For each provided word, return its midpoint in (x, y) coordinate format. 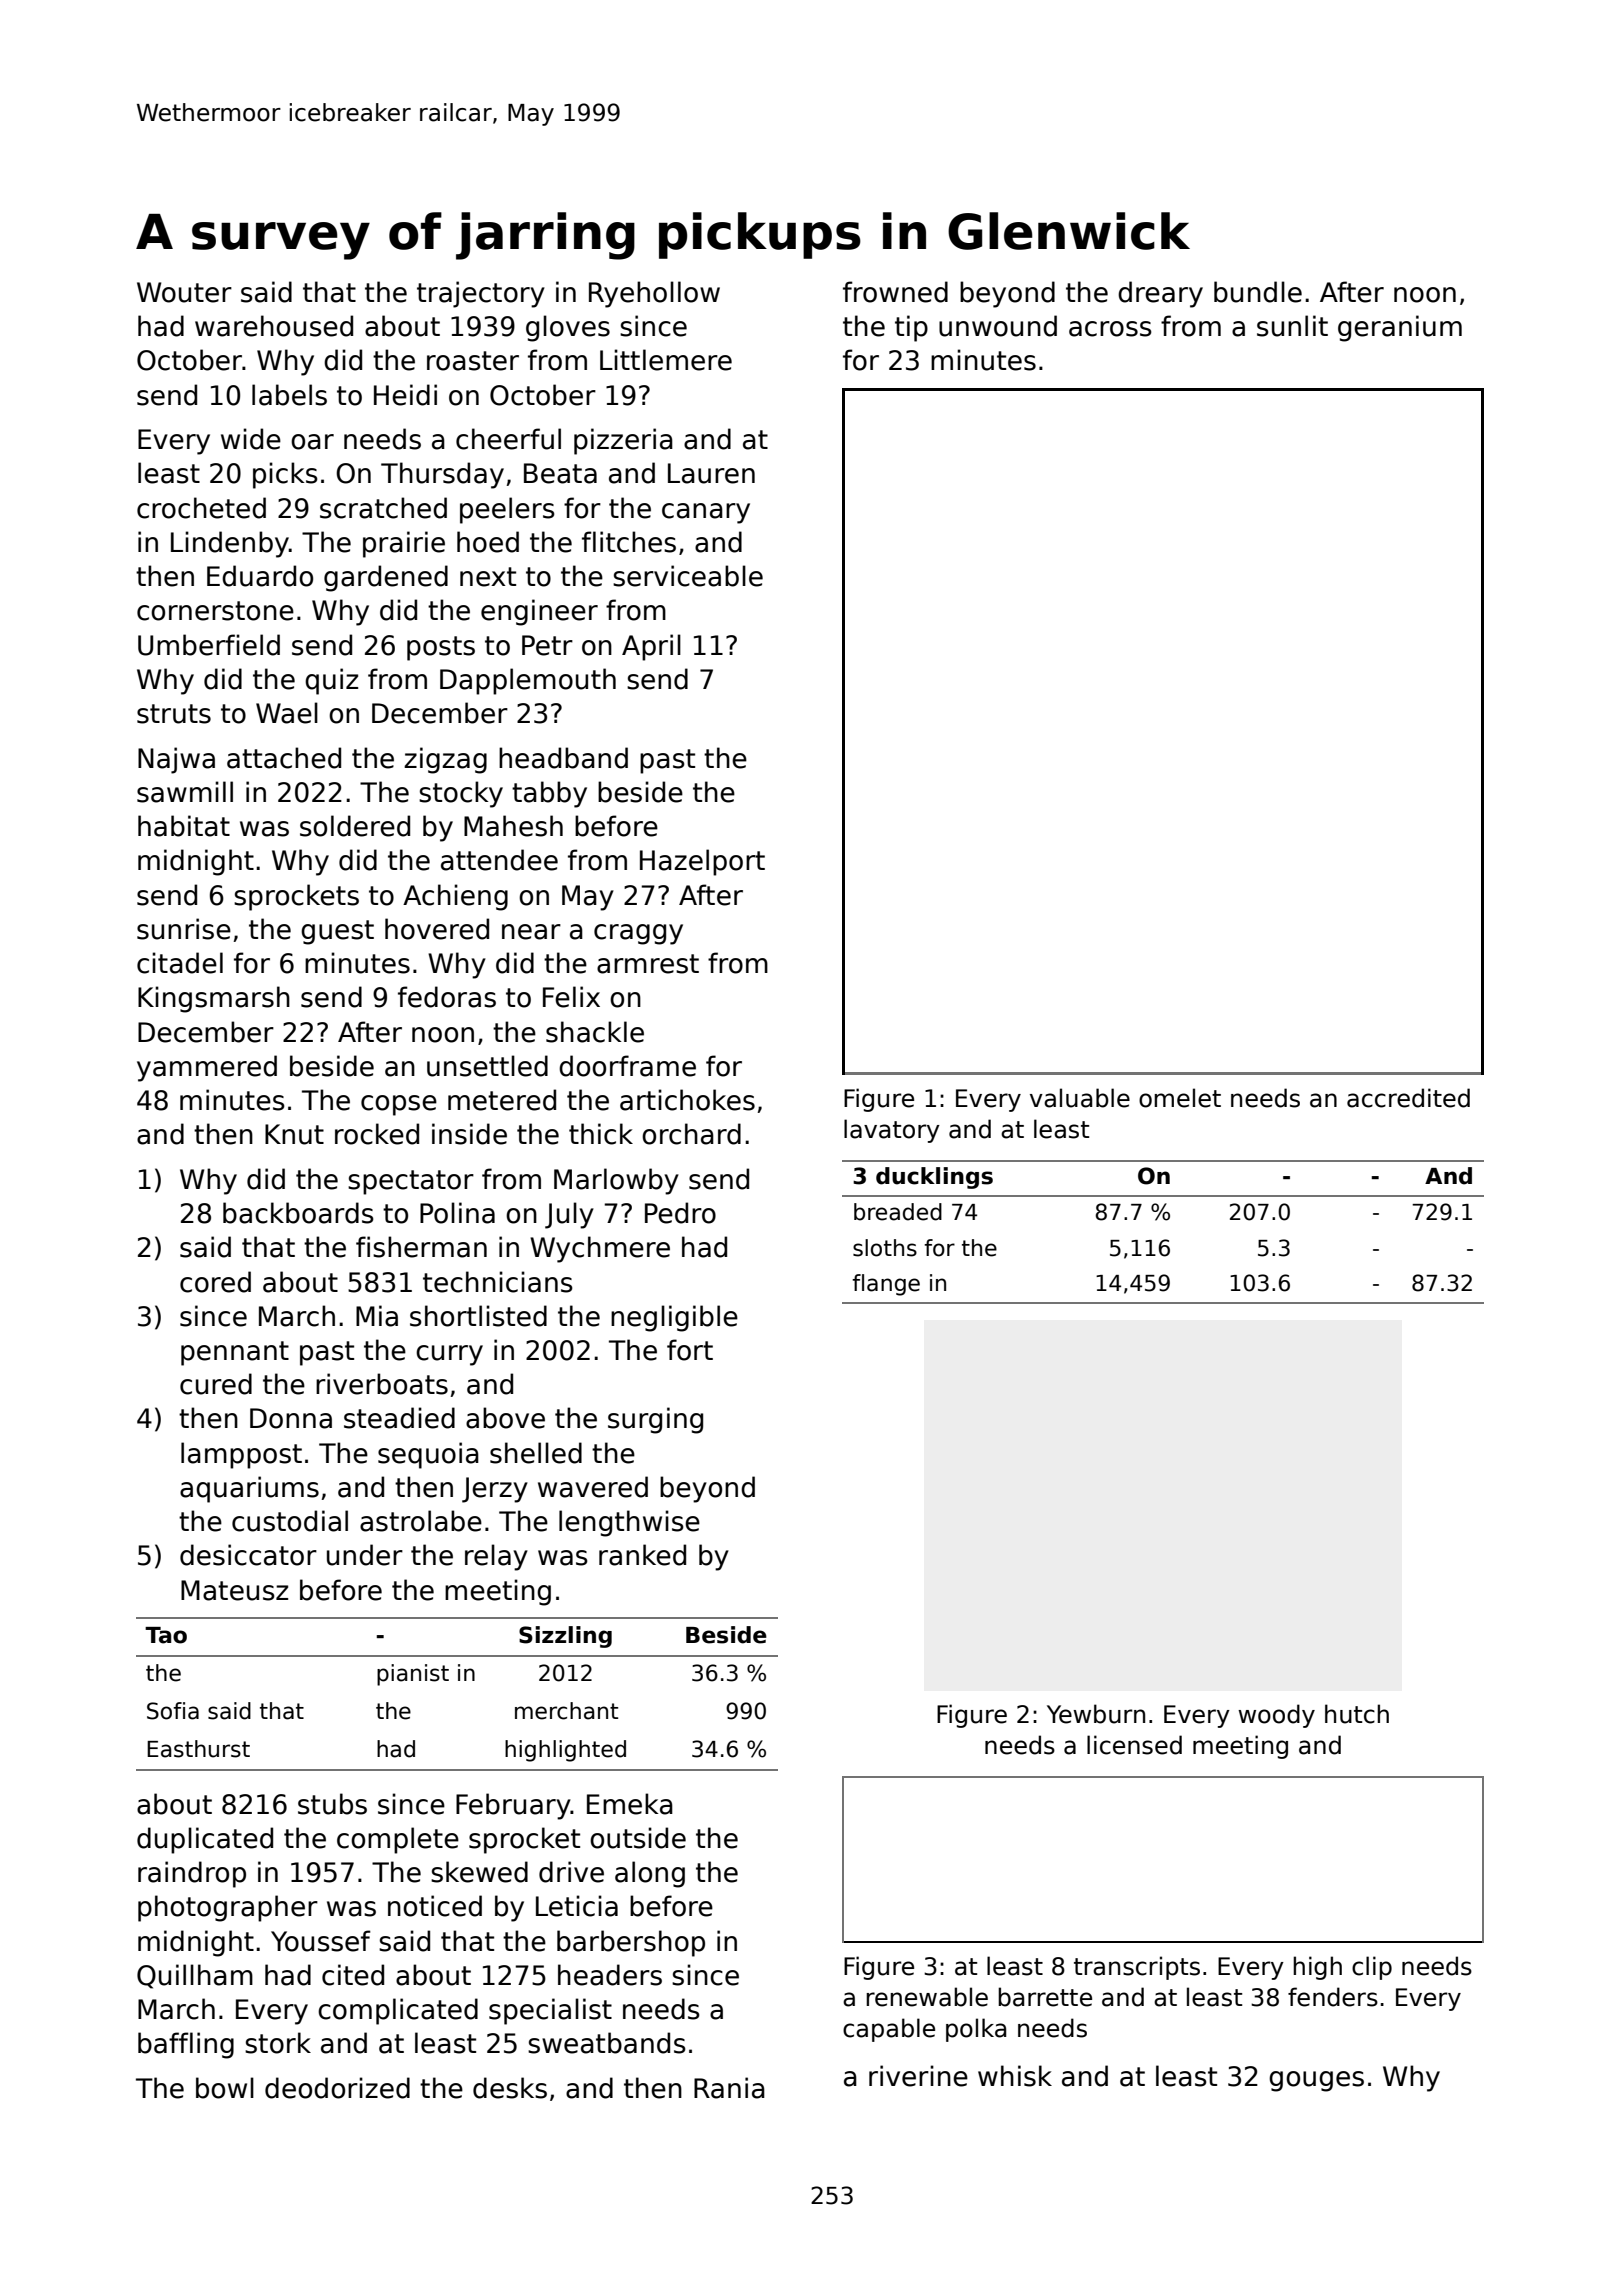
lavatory (892, 1131)
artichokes (687, 1100)
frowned (895, 292)
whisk (1015, 2076)
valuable (1080, 1098)
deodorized (337, 2088)
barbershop (631, 1943)
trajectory (481, 294)
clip (1372, 1968)
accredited (1408, 1098)
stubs (332, 1804)
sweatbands (607, 2043)
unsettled (487, 1066)
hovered (437, 929)
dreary (1160, 294)
